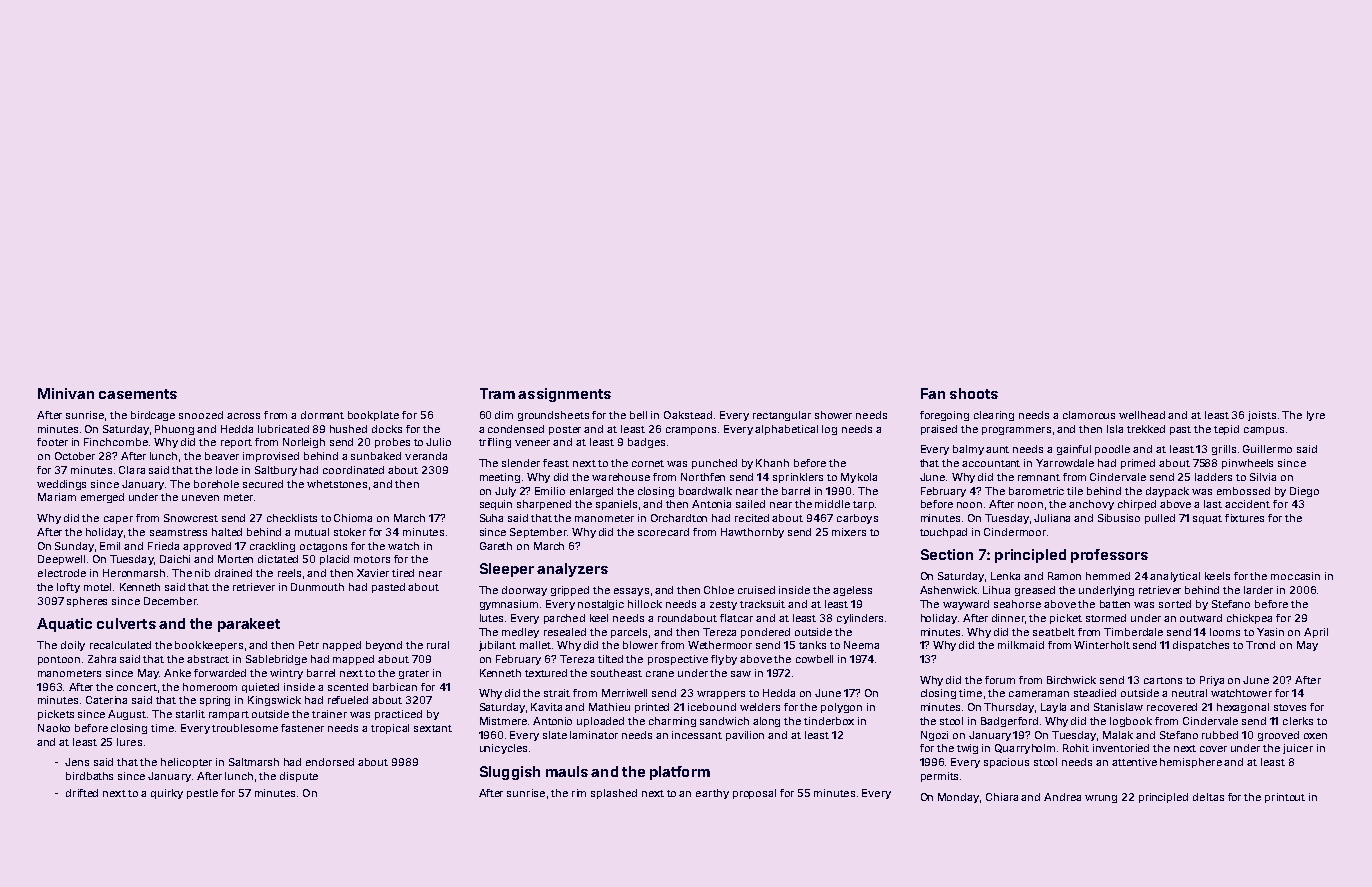 The height and width of the screenshot is (887, 1372). What do you see at coordinates (54, 728) in the screenshot?
I see `Naoko` at bounding box center [54, 728].
